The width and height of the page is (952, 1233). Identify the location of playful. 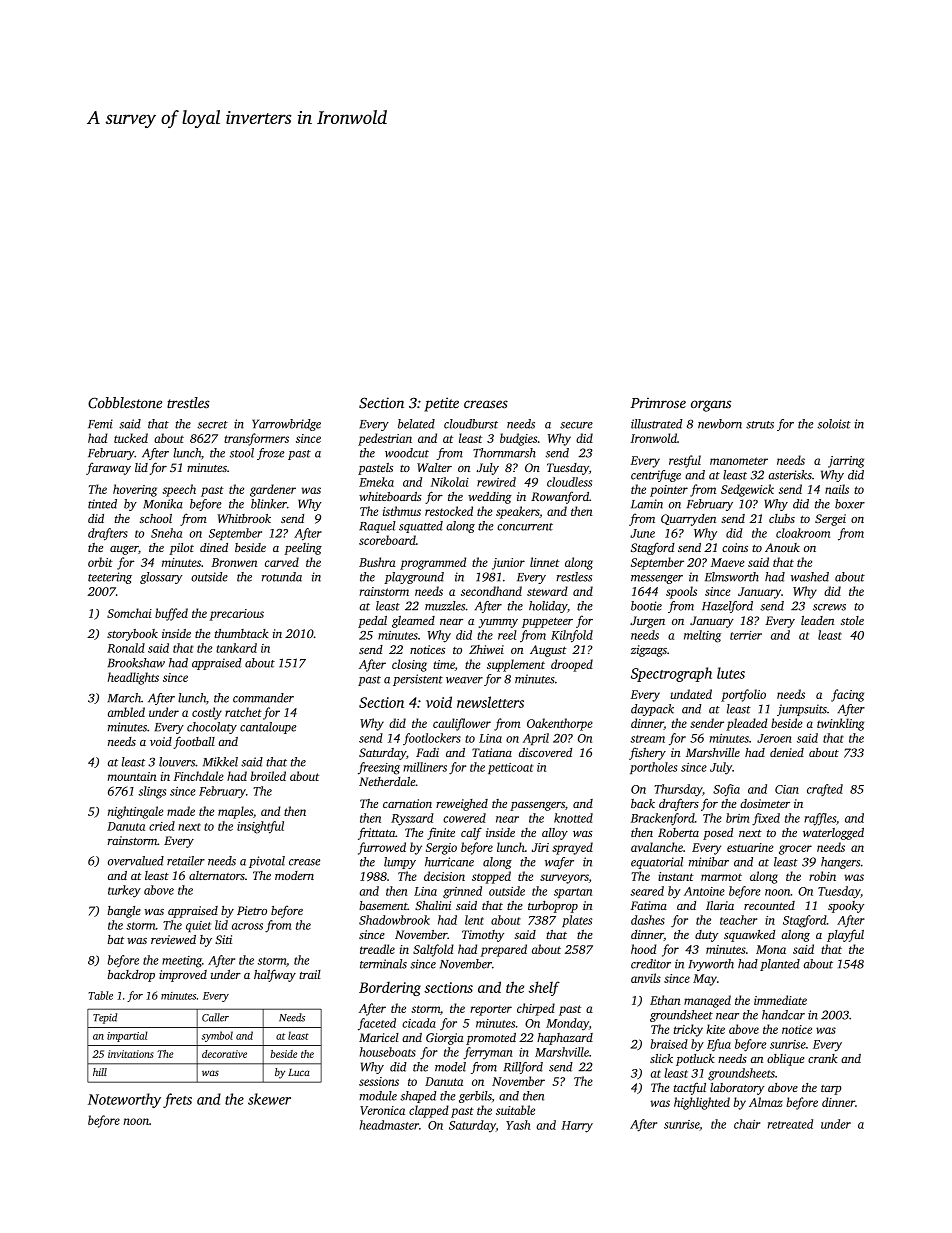
(845, 935).
